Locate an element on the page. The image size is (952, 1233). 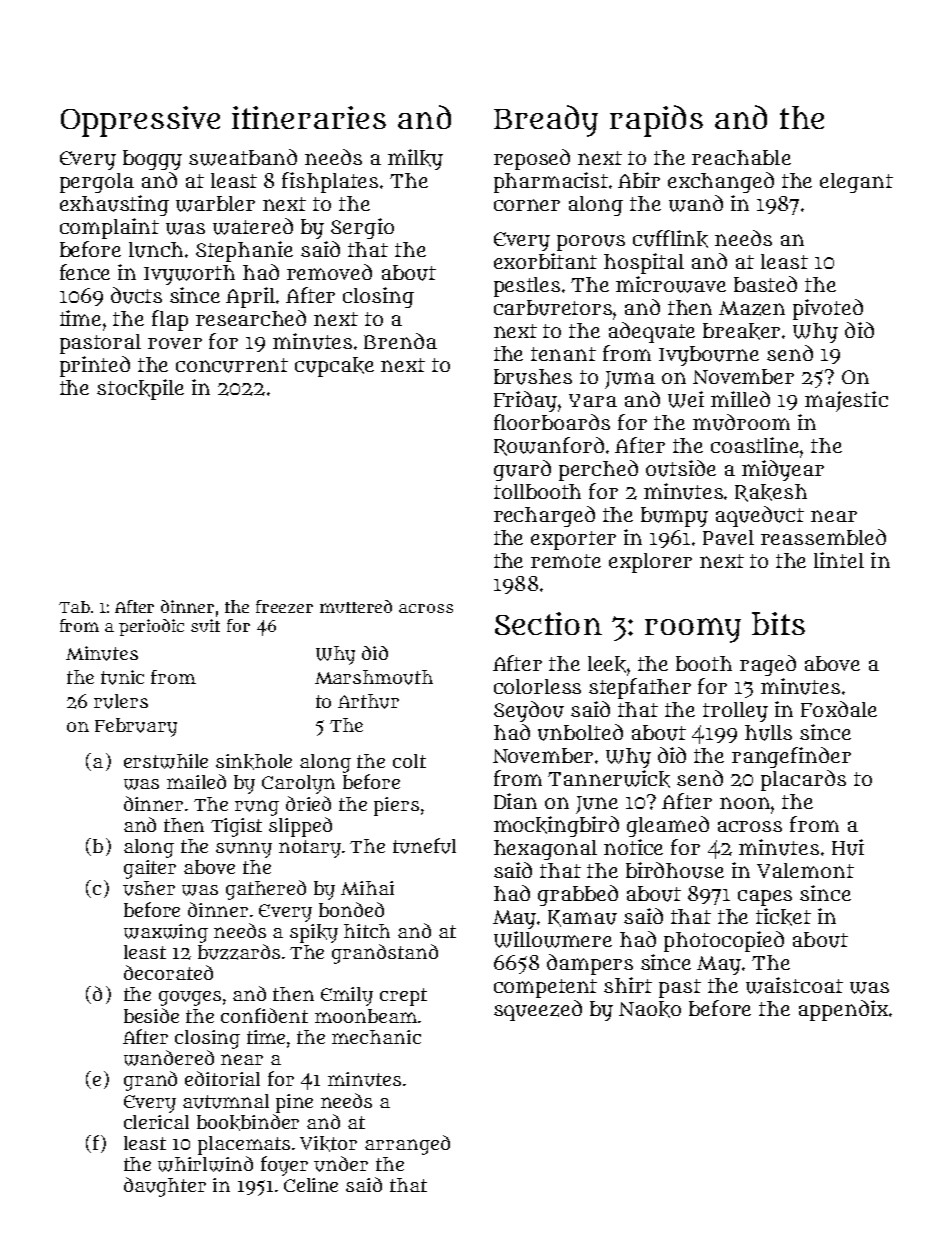
freezer is located at coordinates (284, 606).
